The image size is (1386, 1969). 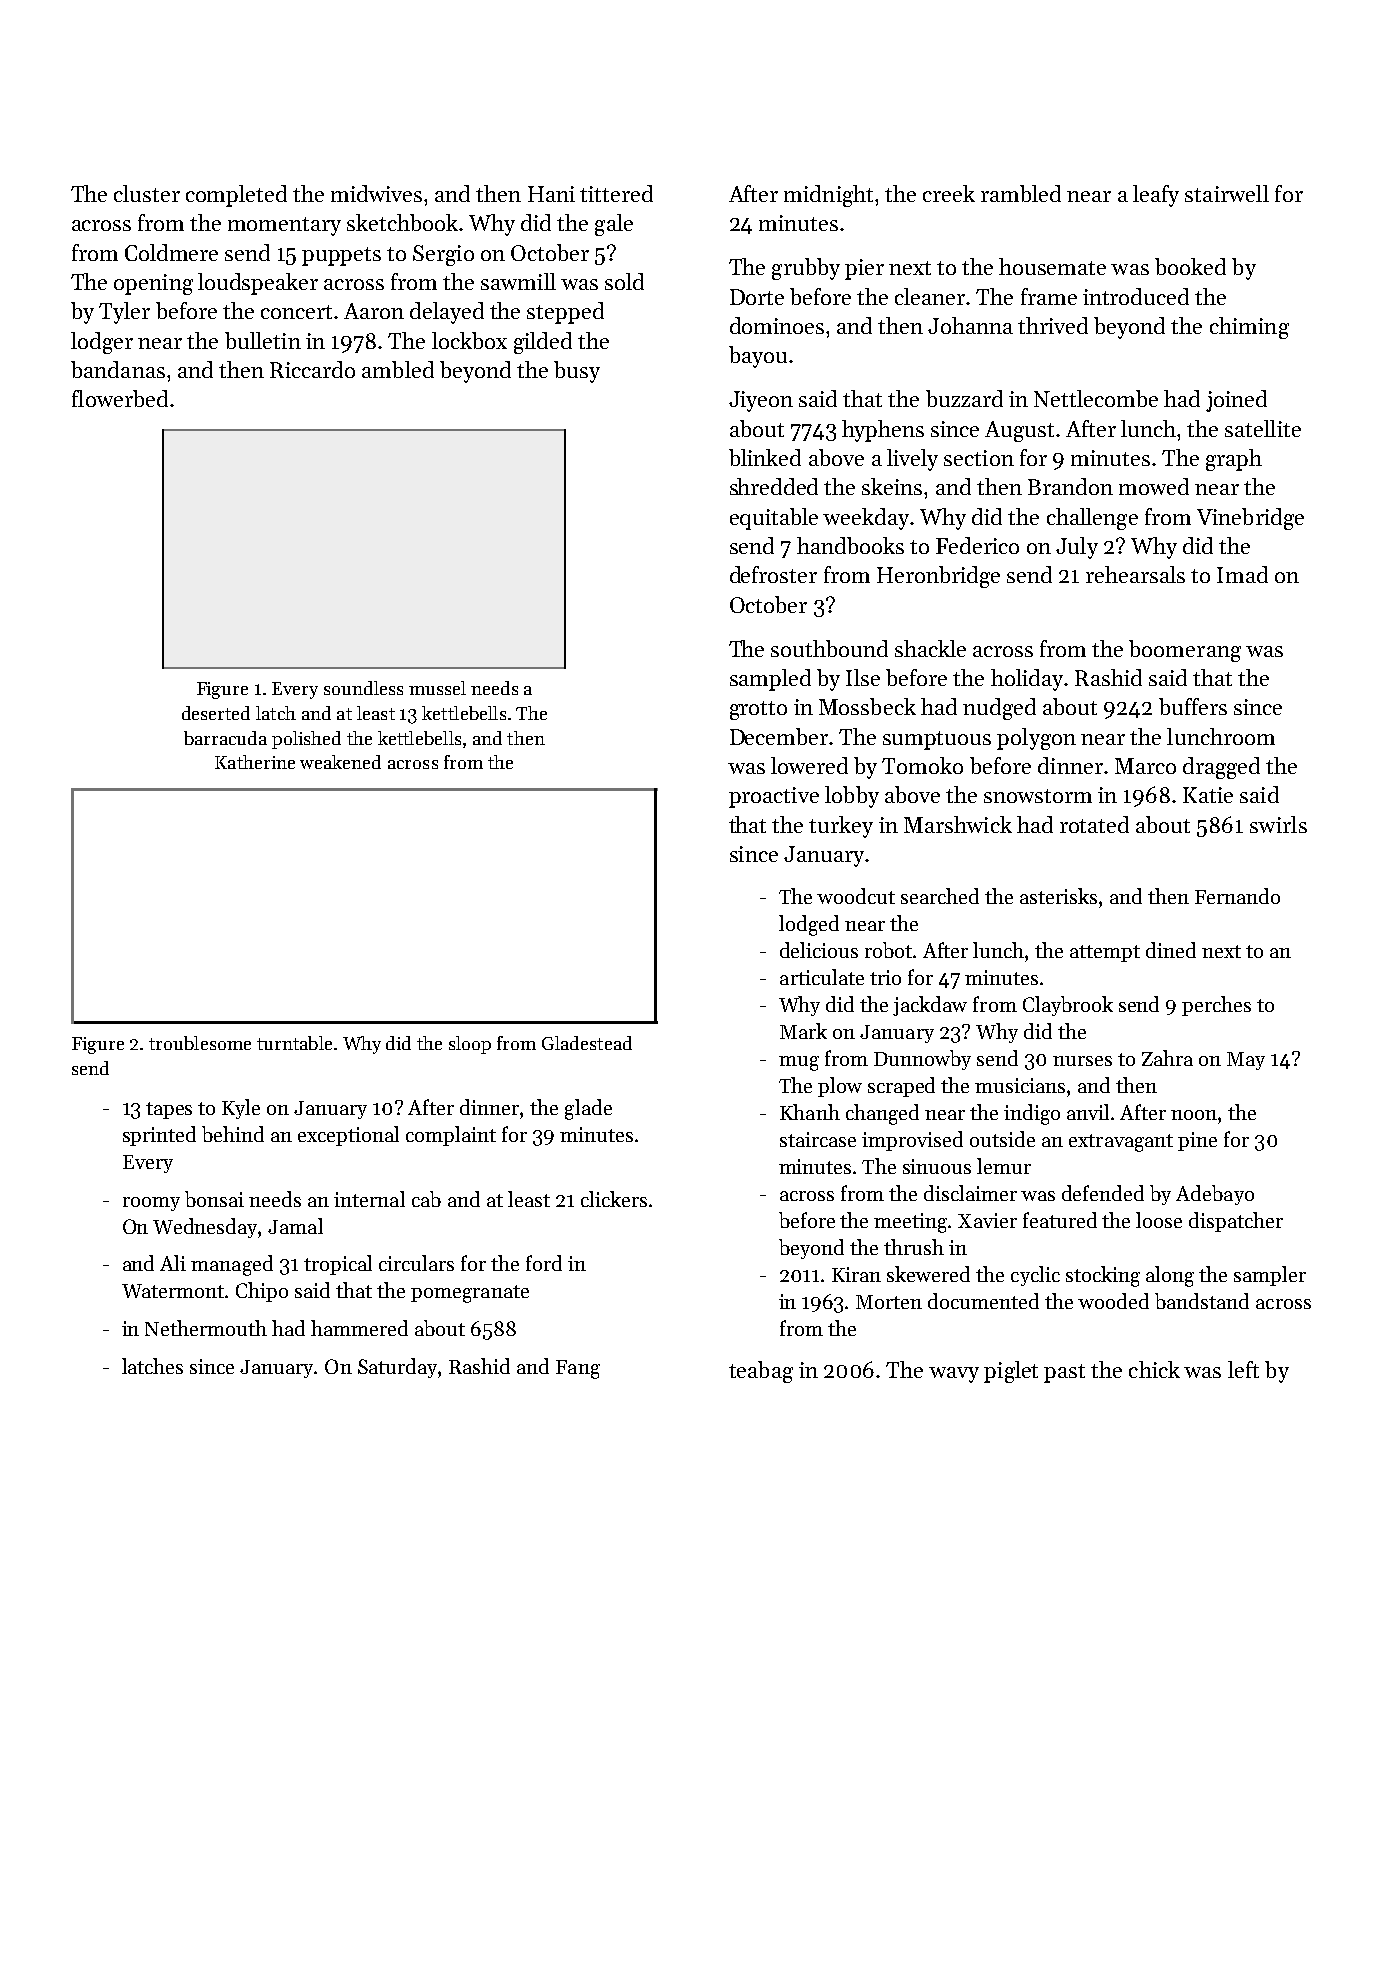 I want to click on dispatcher, so click(x=1236, y=1222).
